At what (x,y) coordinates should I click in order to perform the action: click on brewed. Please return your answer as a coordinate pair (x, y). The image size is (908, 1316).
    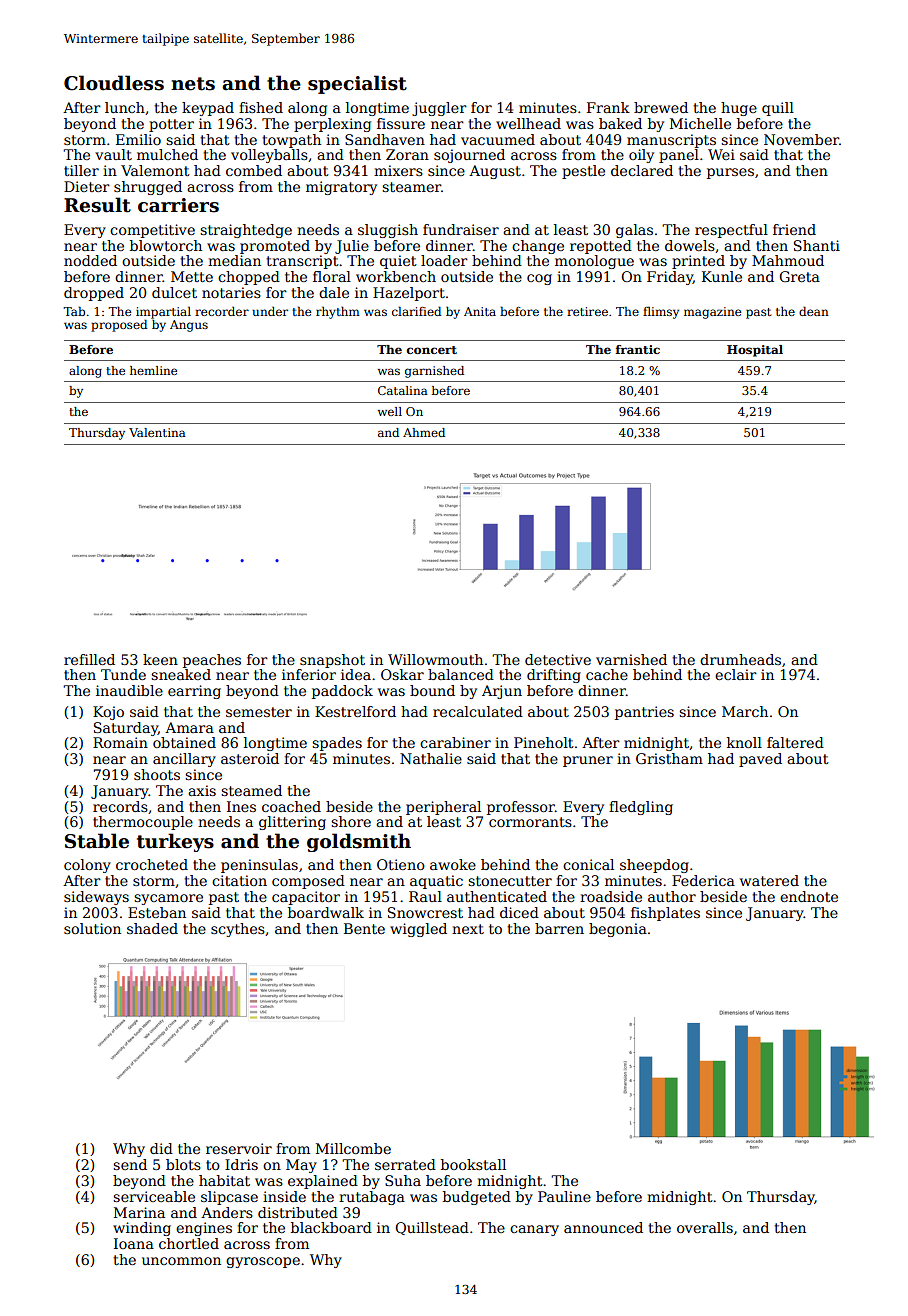
    Looking at the image, I should click on (661, 107).
